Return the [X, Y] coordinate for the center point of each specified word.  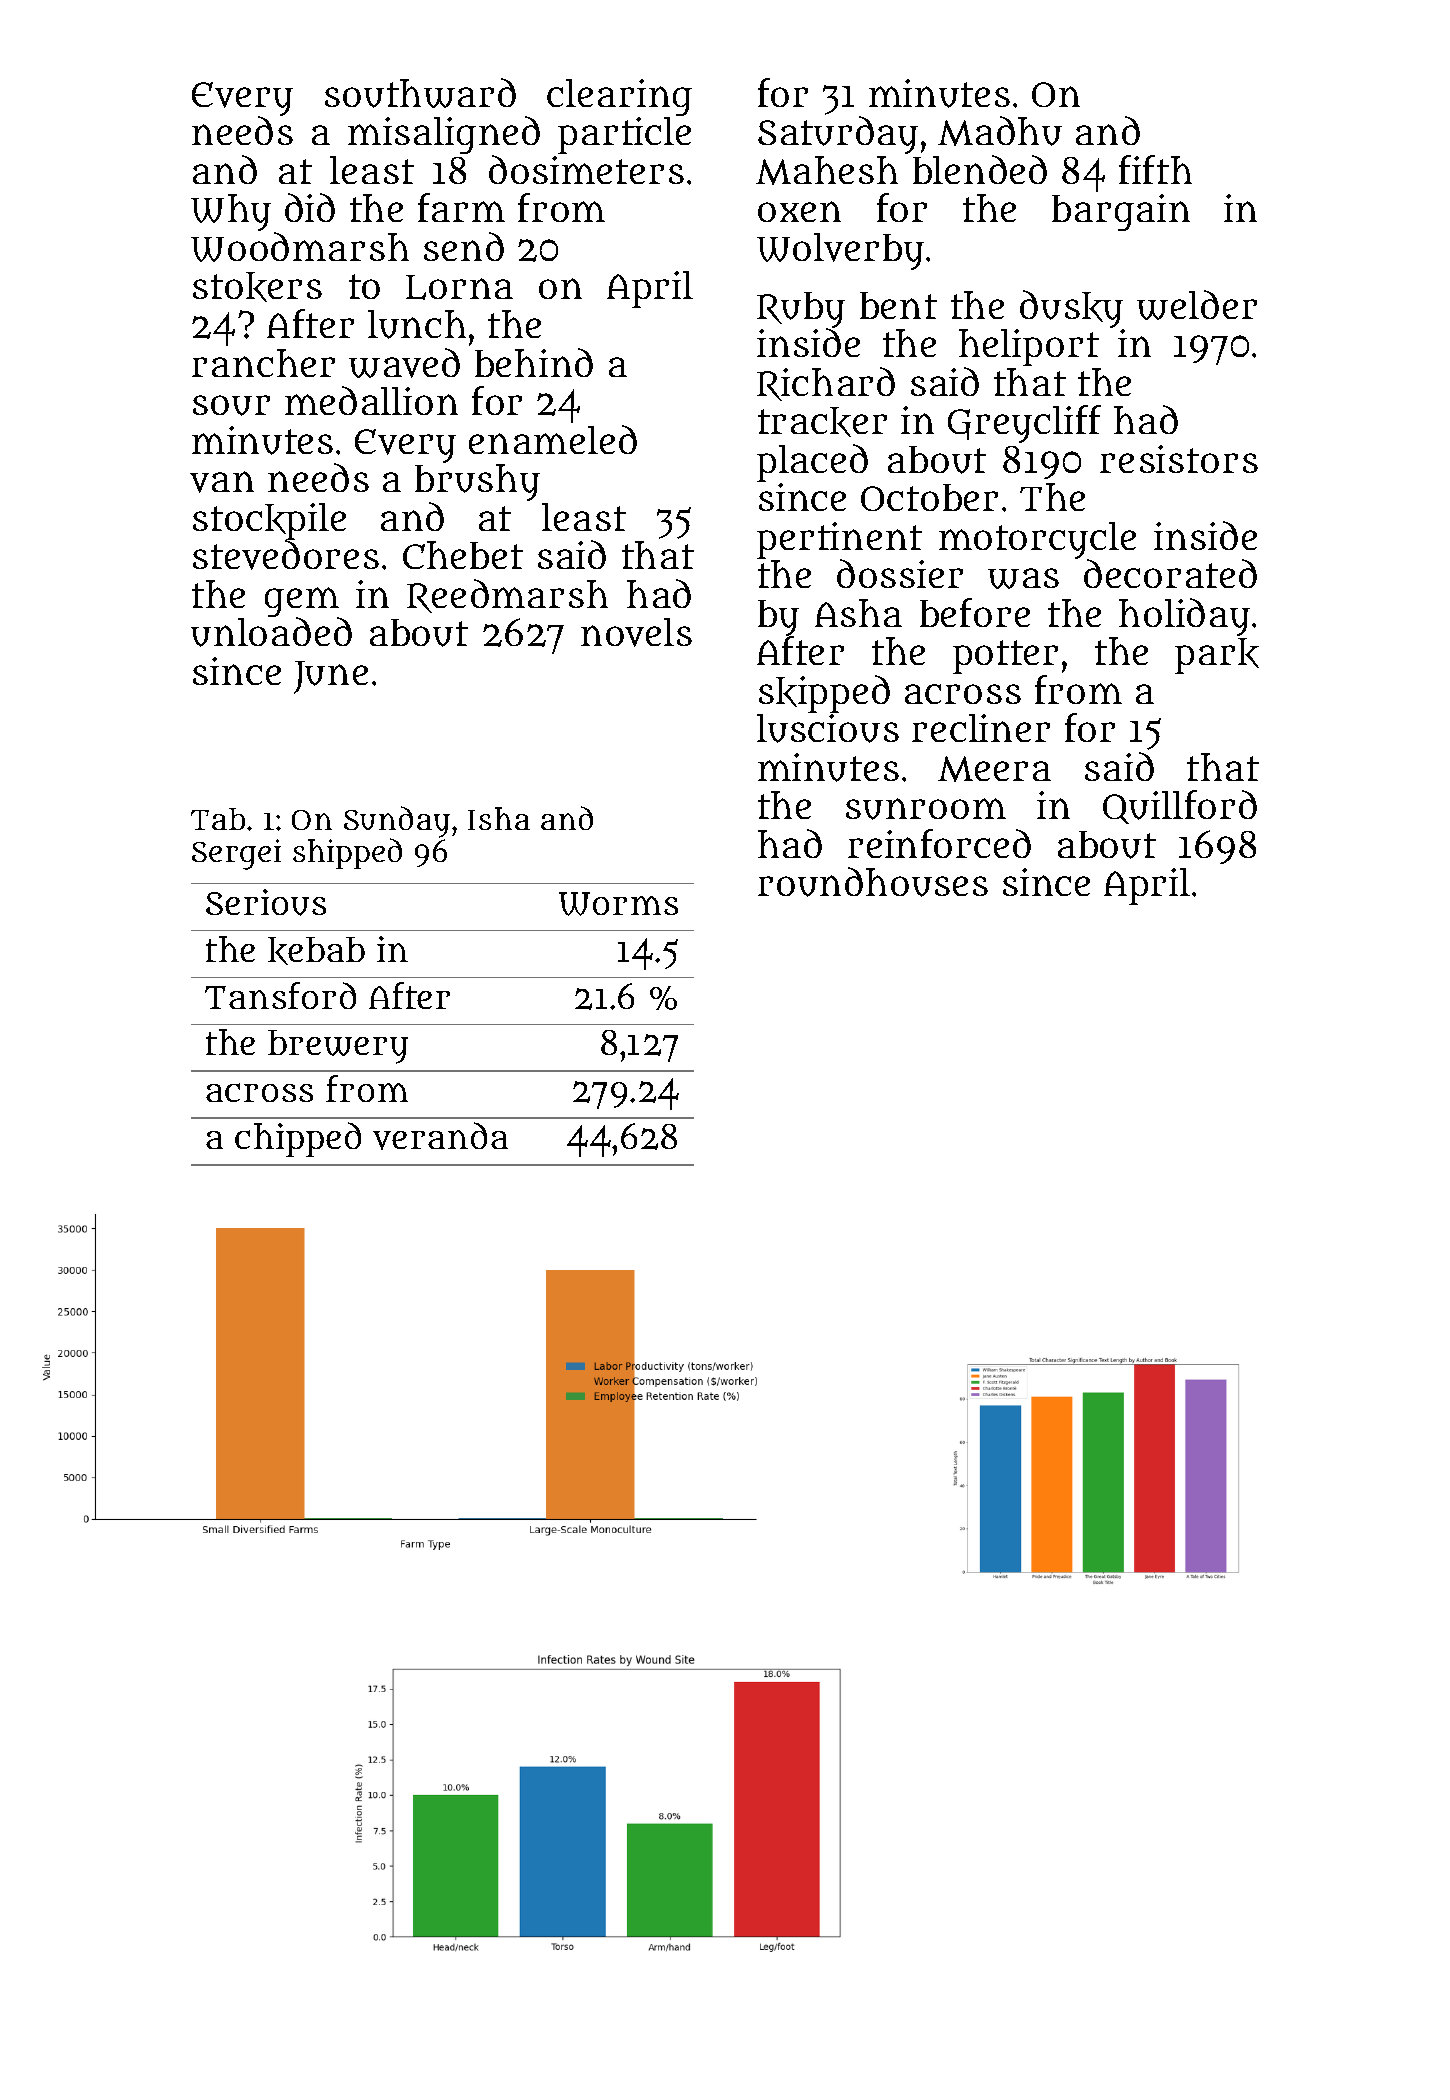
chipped [298, 1139]
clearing [619, 97]
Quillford [1180, 807]
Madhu [1000, 131]
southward [420, 93]
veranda [440, 1136]
